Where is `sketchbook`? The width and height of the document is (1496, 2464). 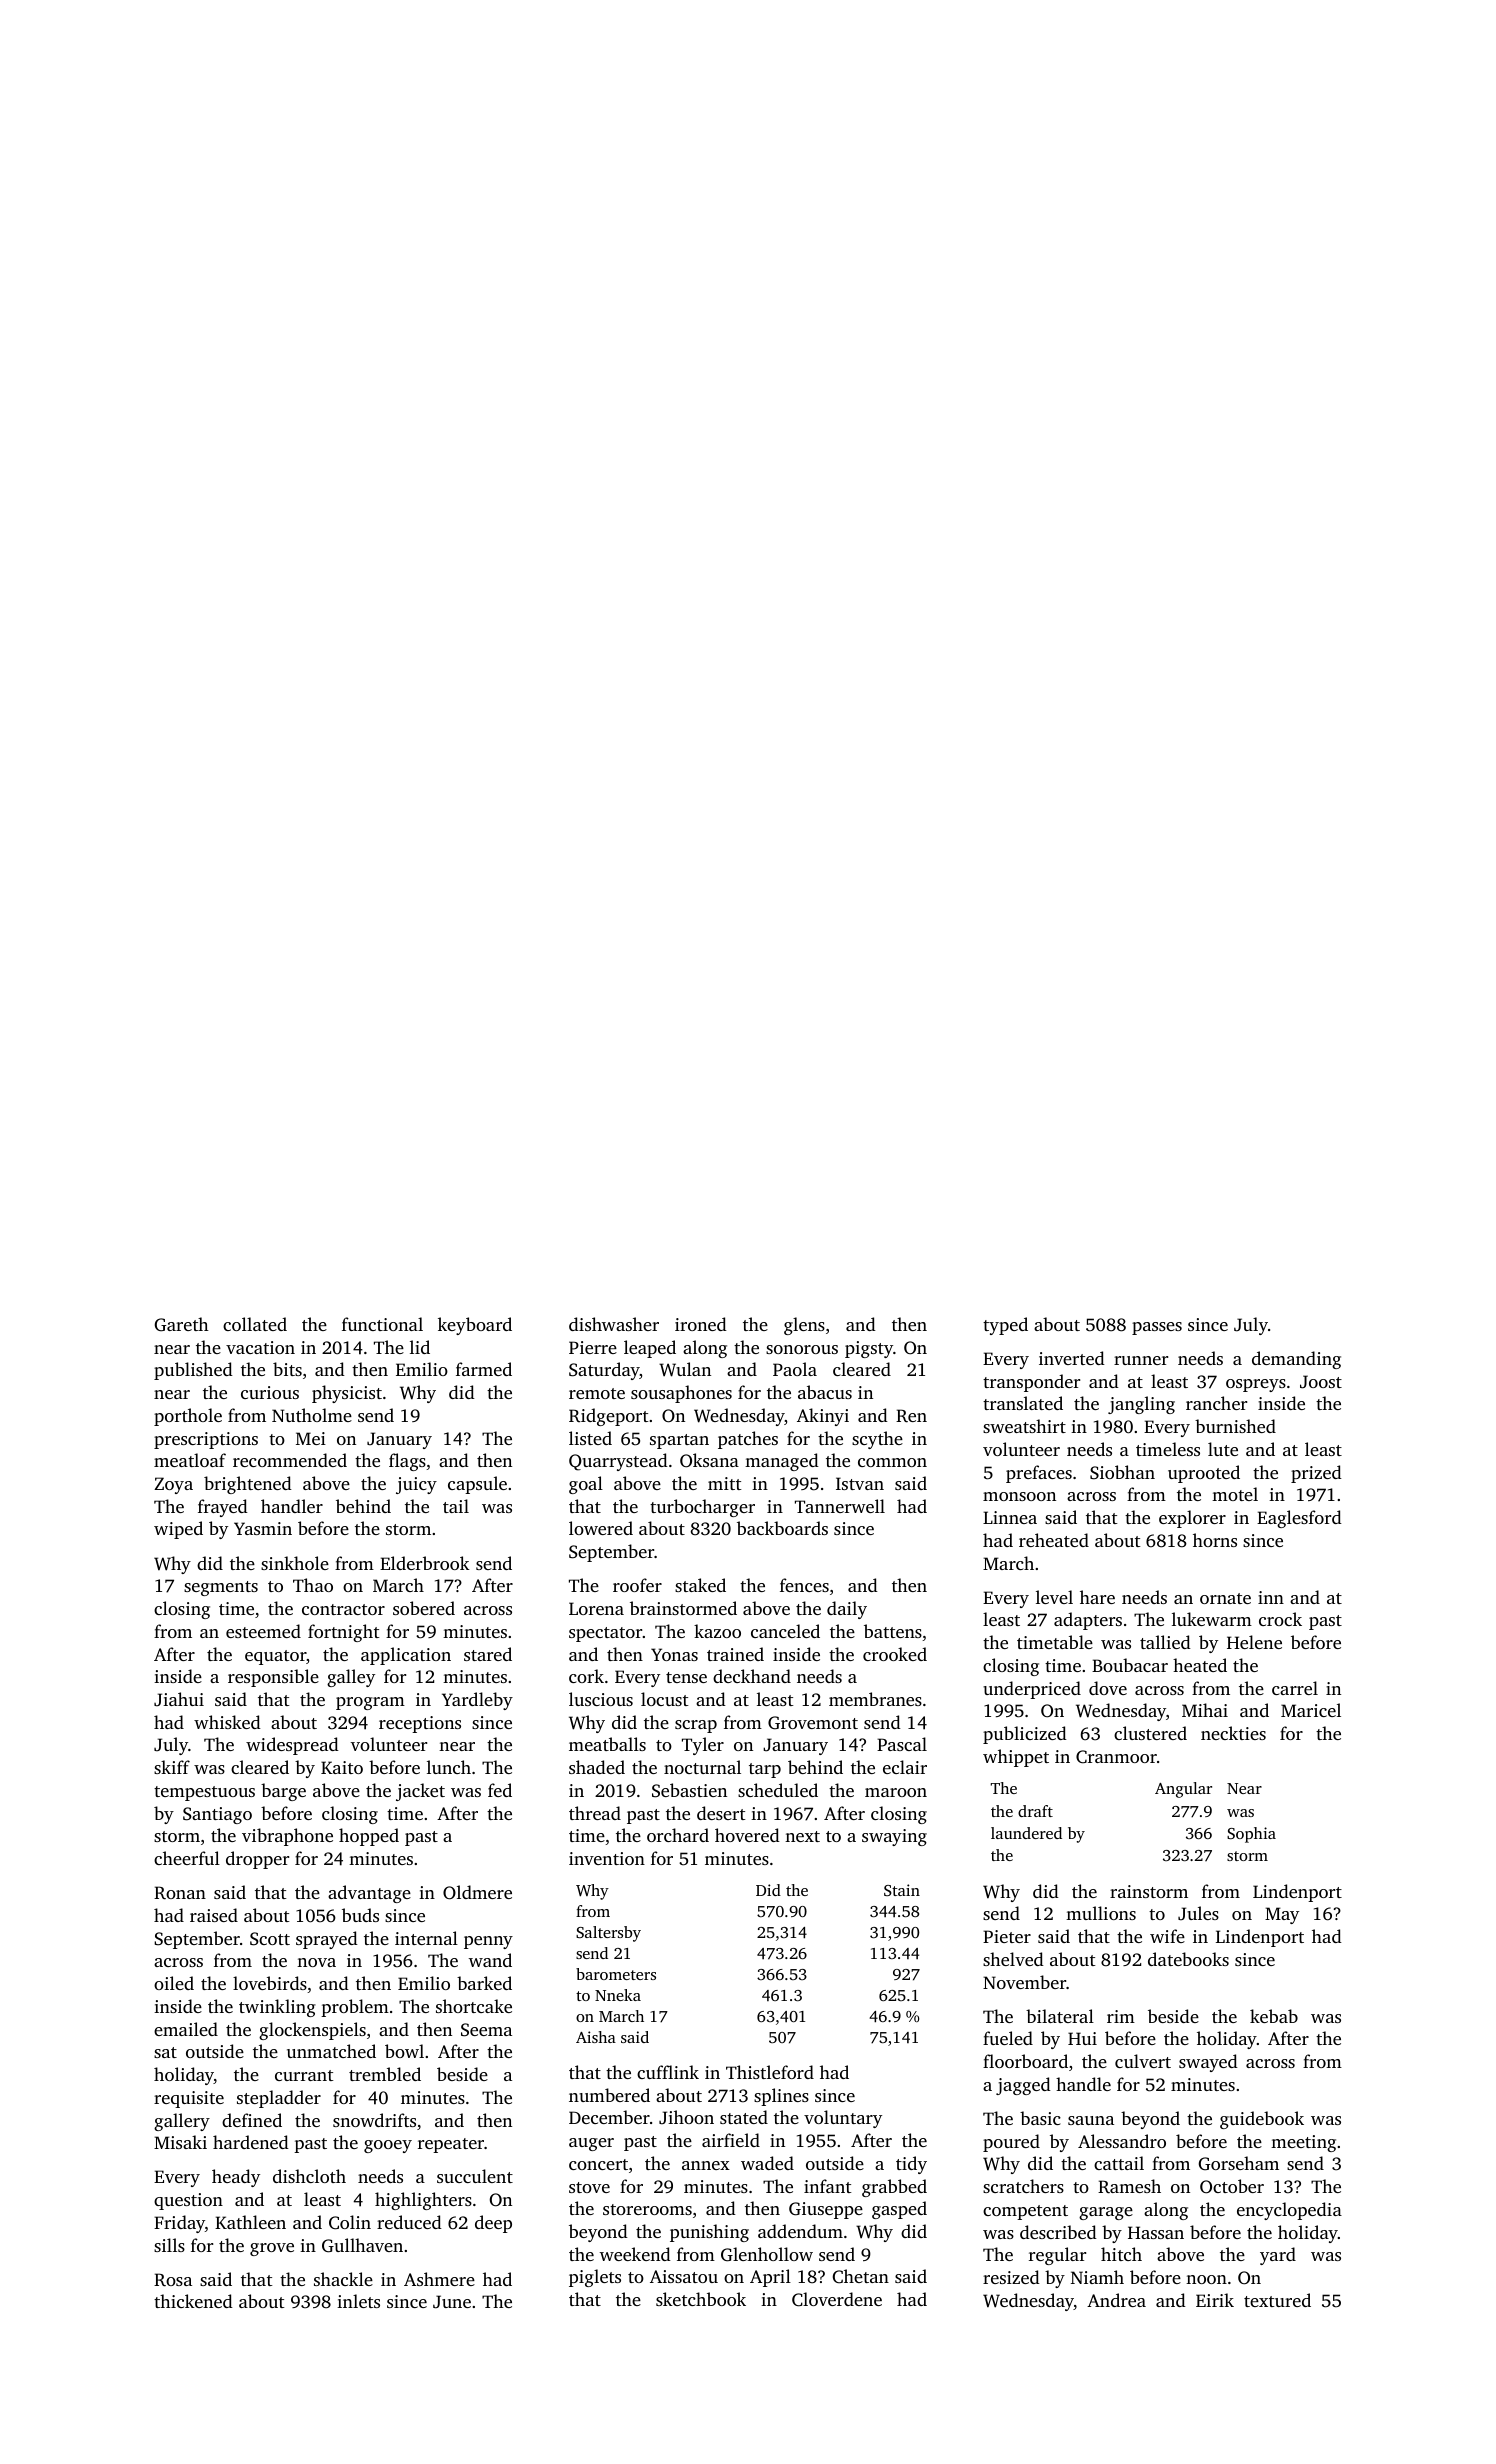 sketchbook is located at coordinates (701, 2299).
